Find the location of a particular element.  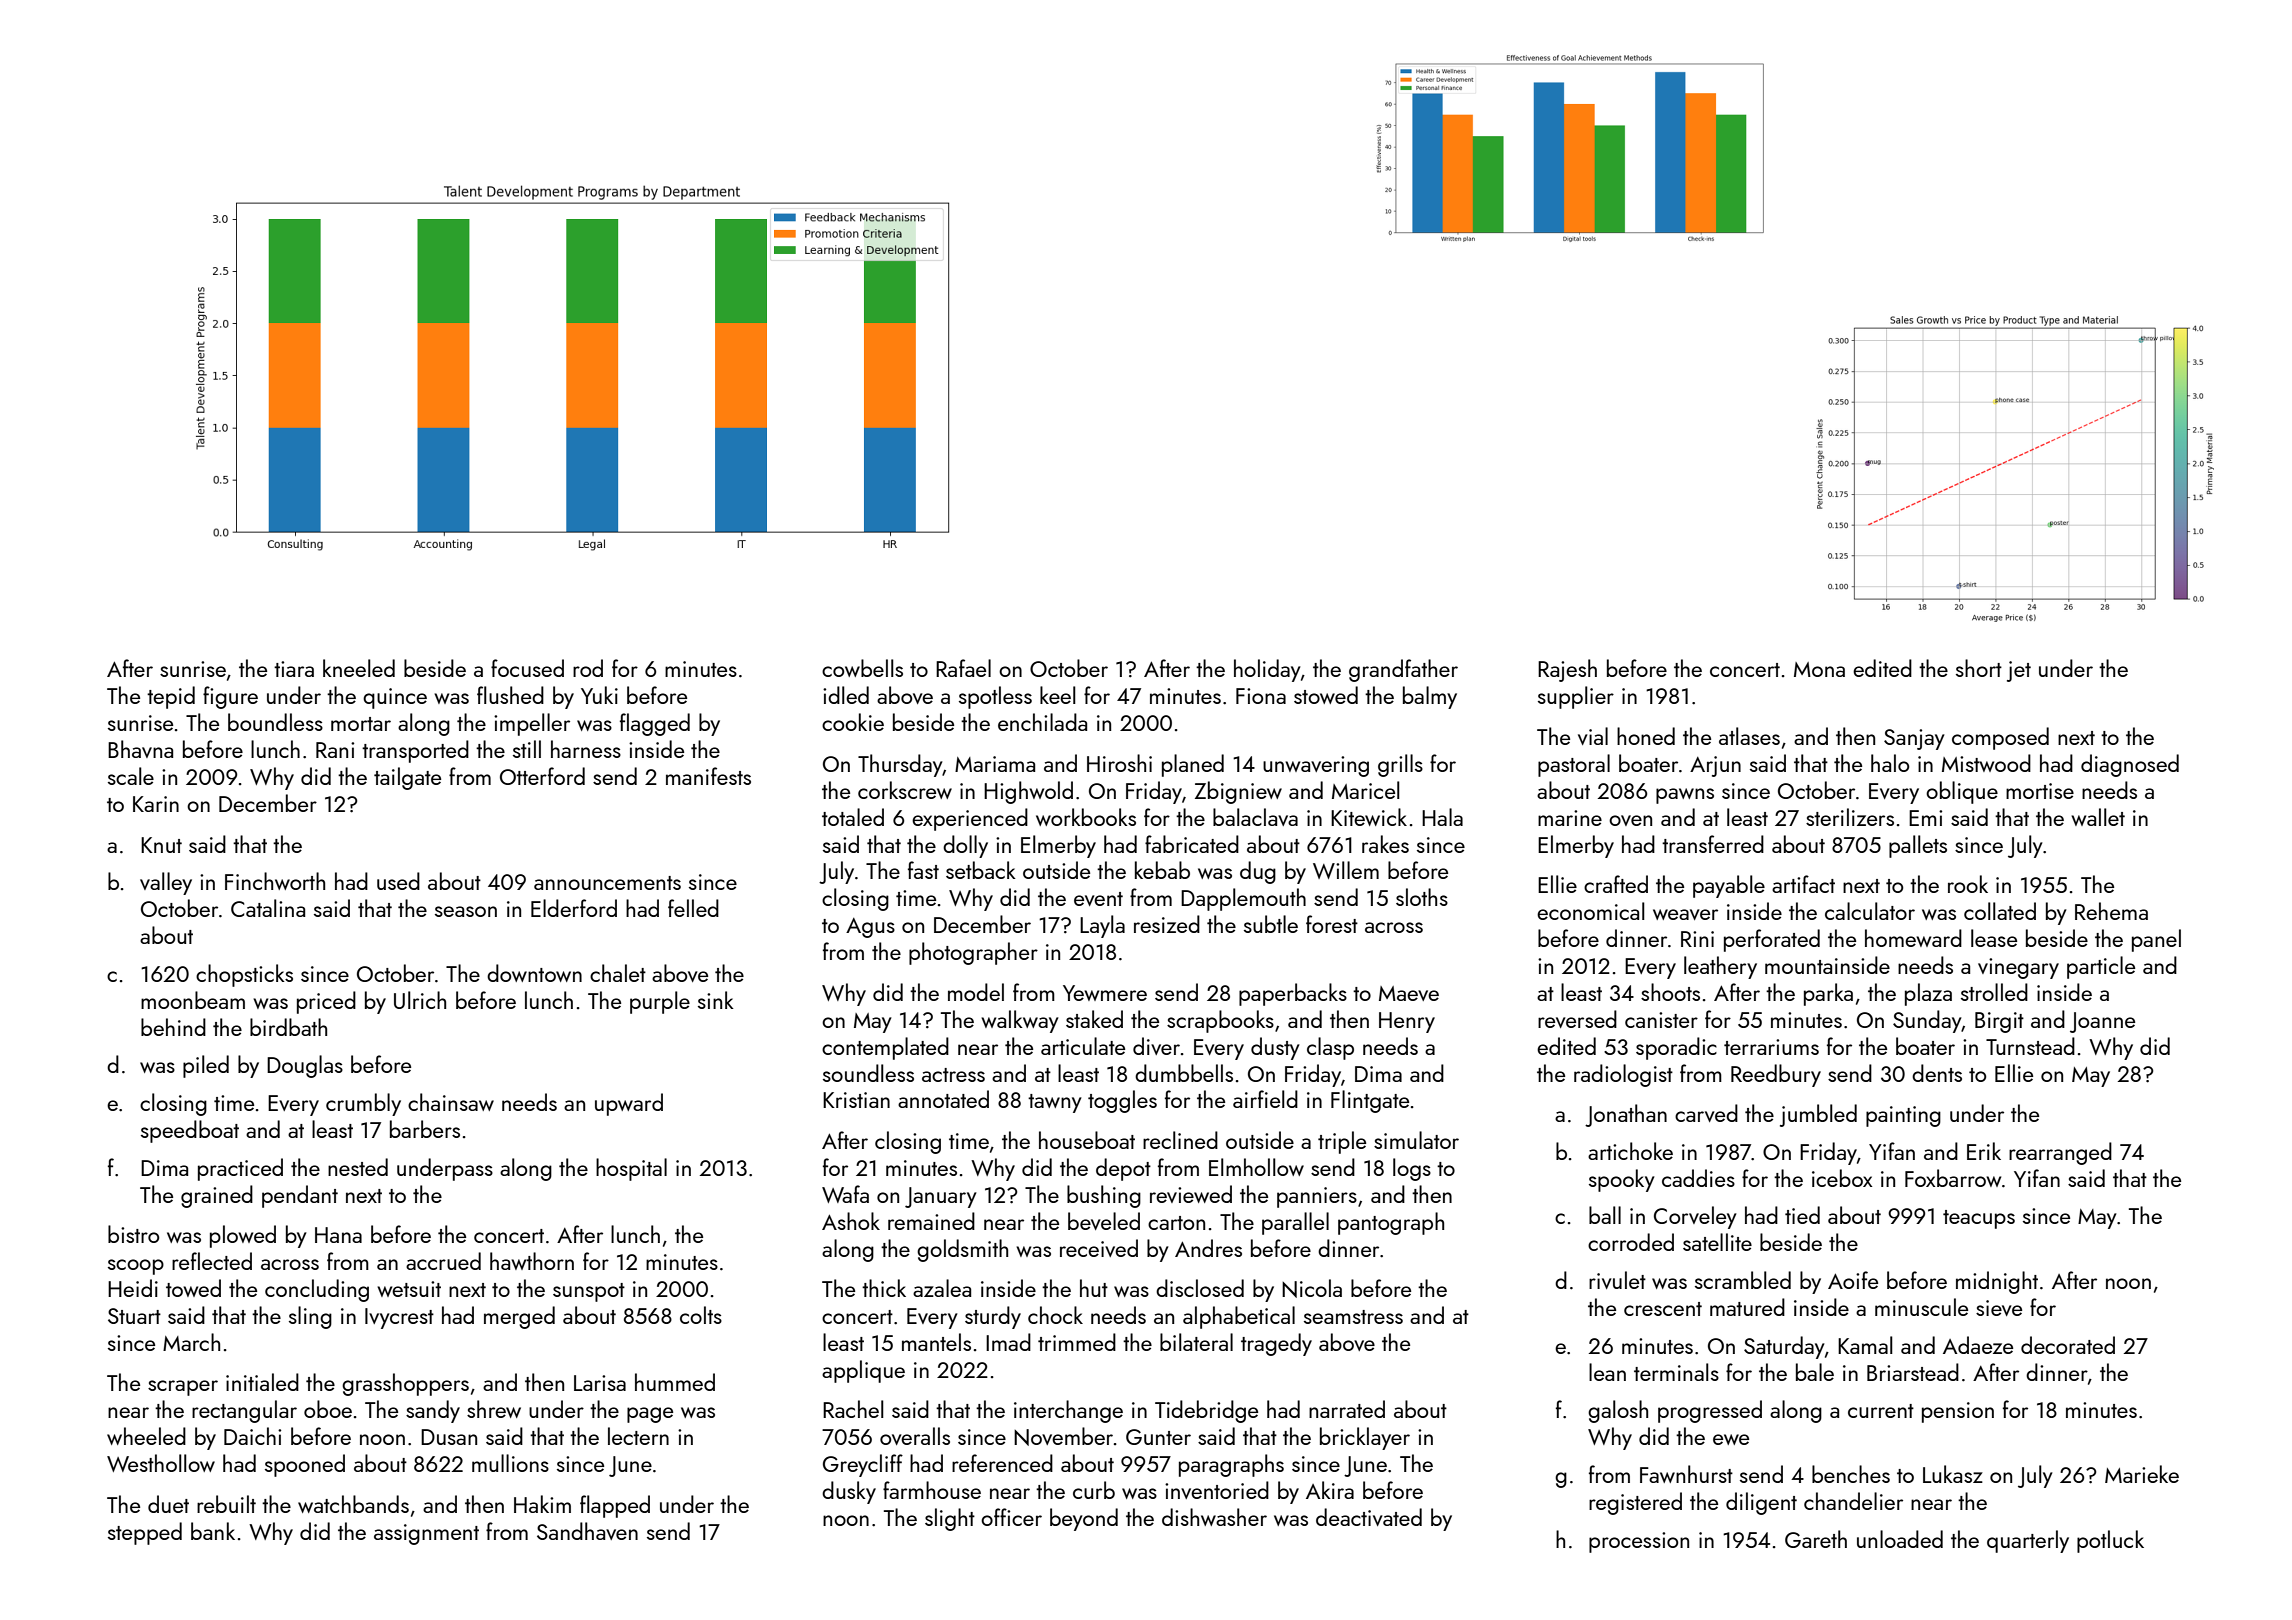

tepid is located at coordinates (171, 697).
